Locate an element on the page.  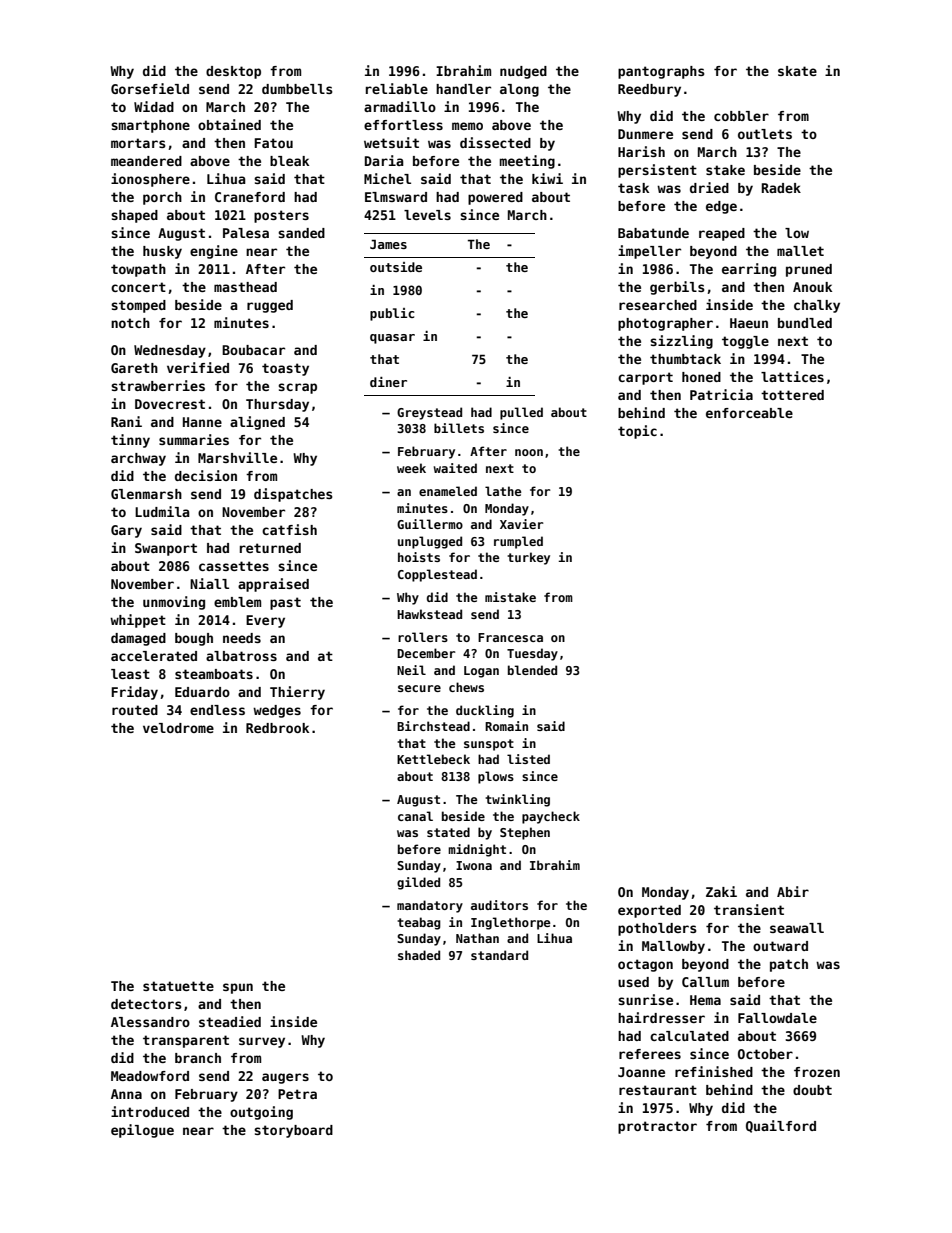
Tuesday is located at coordinates (532, 654).
